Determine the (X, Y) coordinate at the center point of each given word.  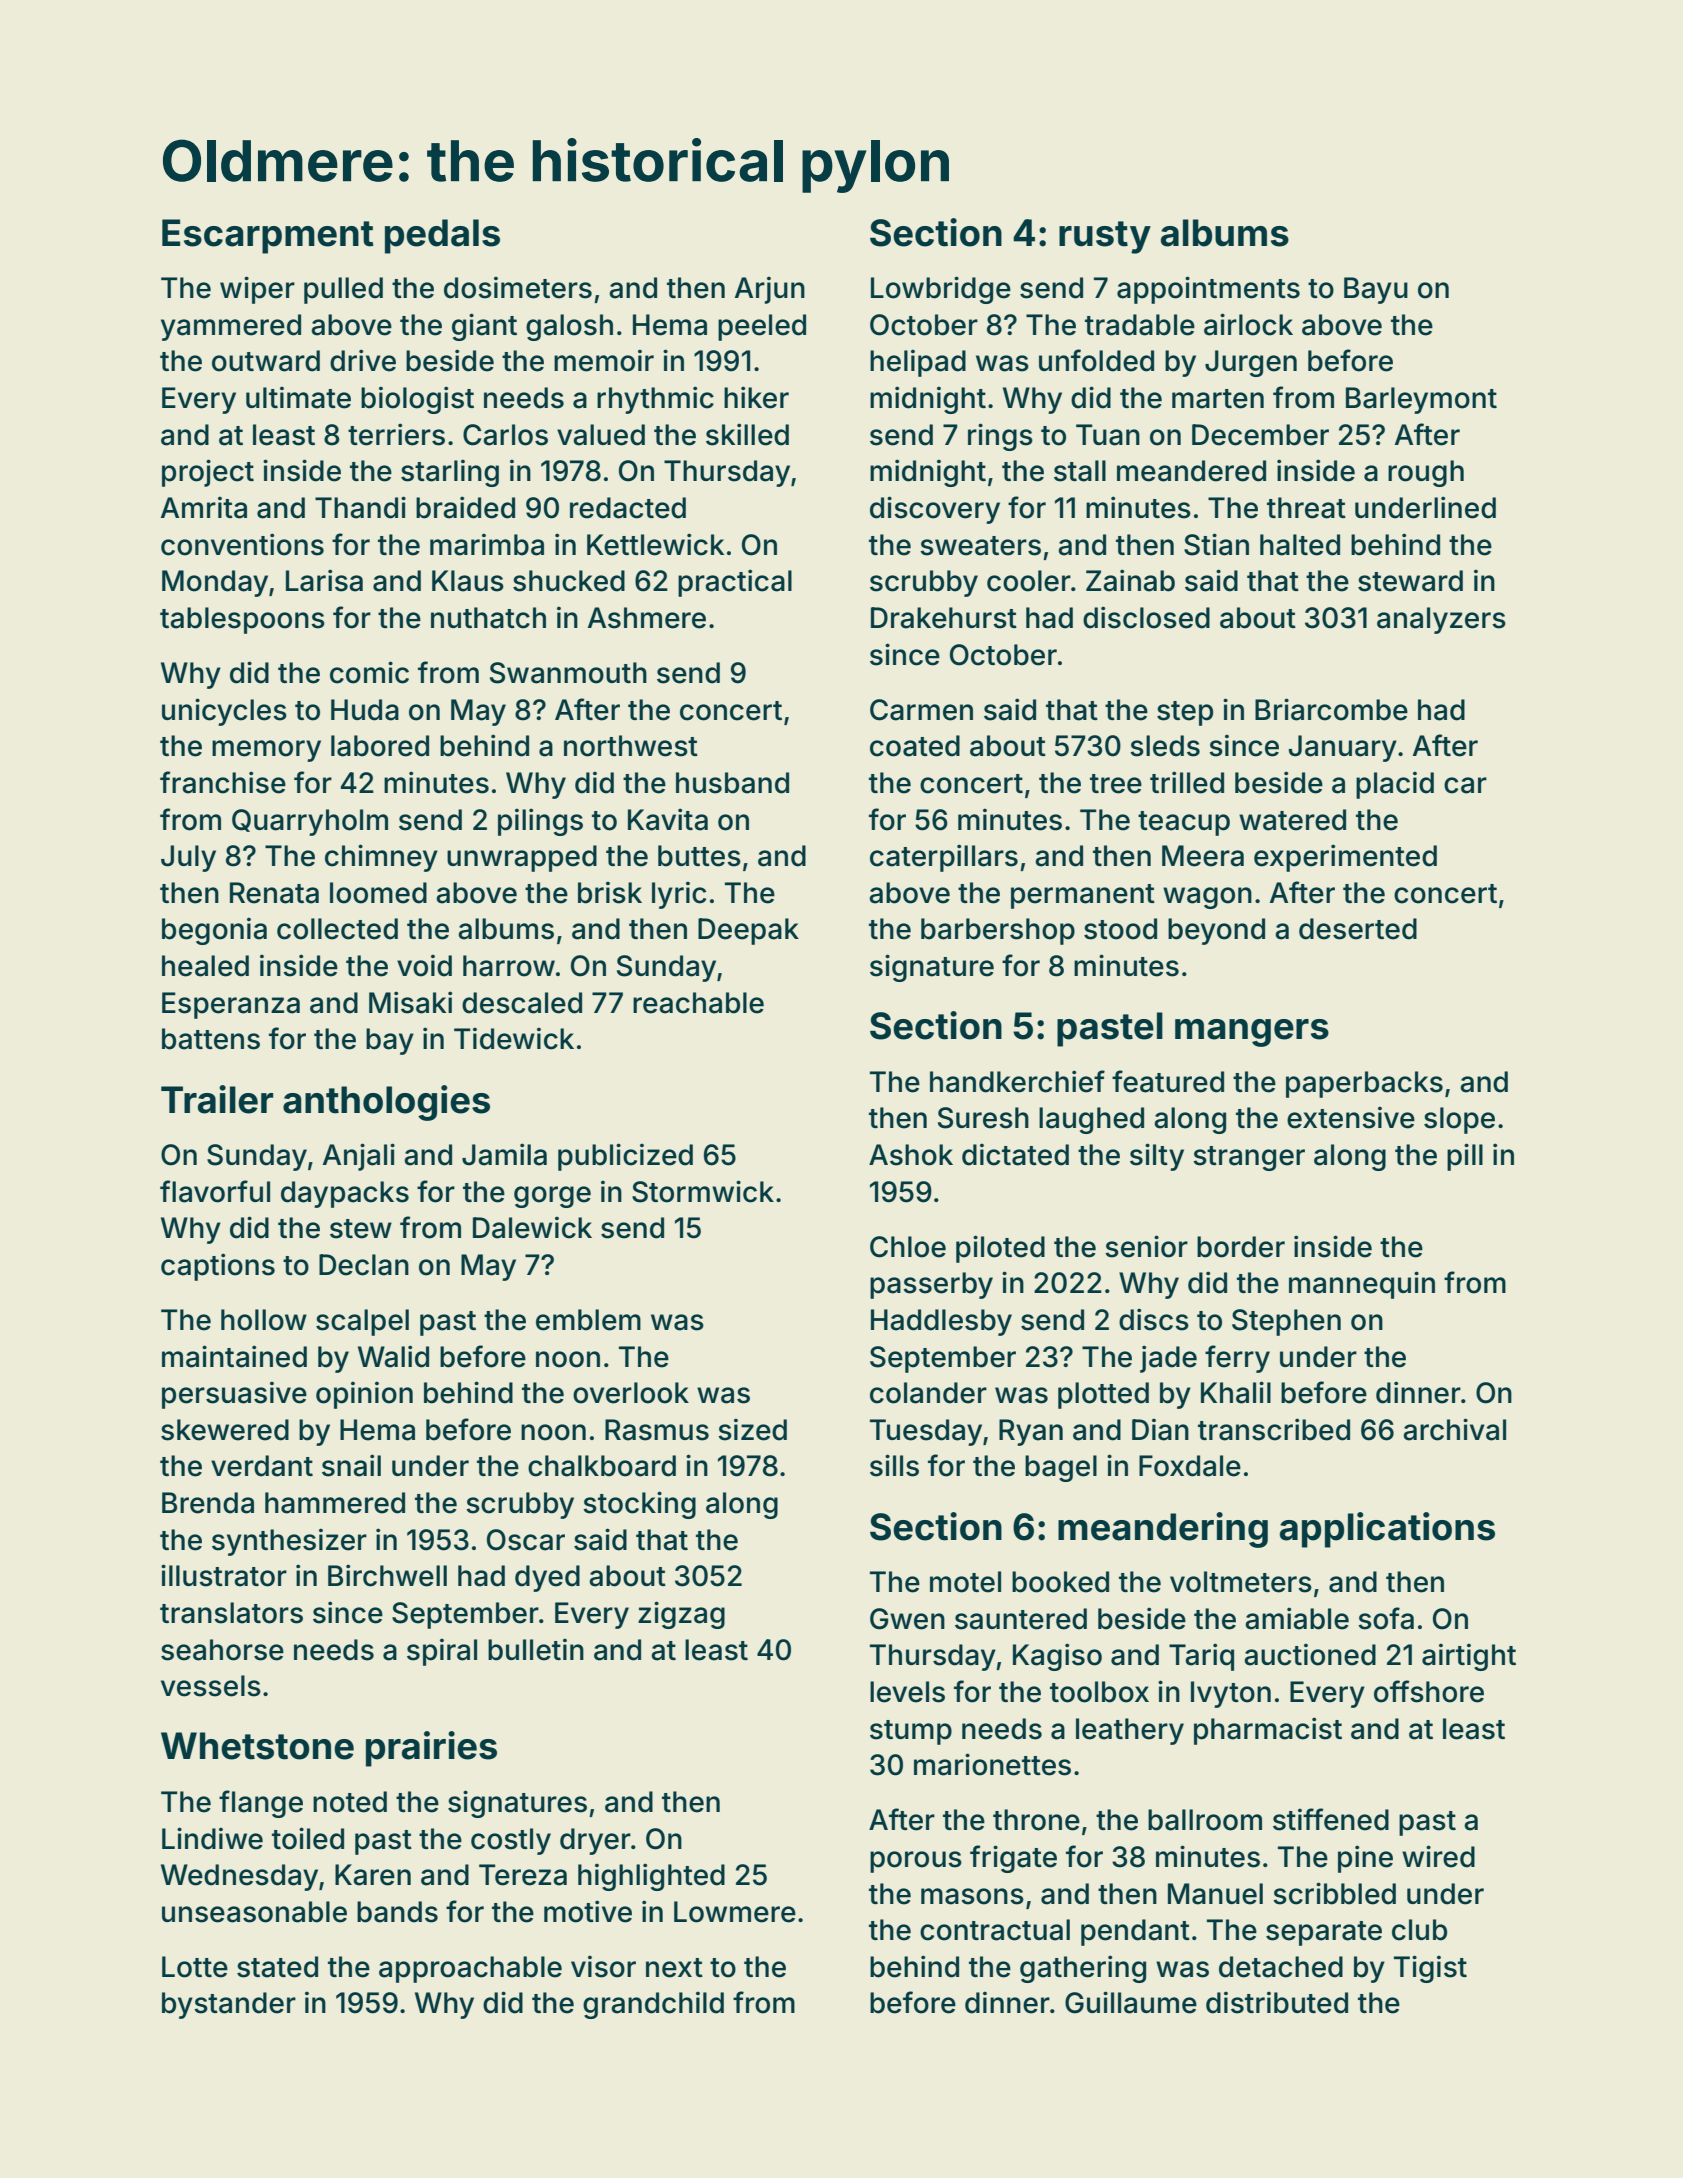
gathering (1083, 1969)
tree (1116, 784)
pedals (442, 236)
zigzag (681, 1615)
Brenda (208, 1503)
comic (369, 672)
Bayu (1376, 290)
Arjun (770, 290)
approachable (470, 1969)
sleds (1165, 746)
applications (1387, 1530)
